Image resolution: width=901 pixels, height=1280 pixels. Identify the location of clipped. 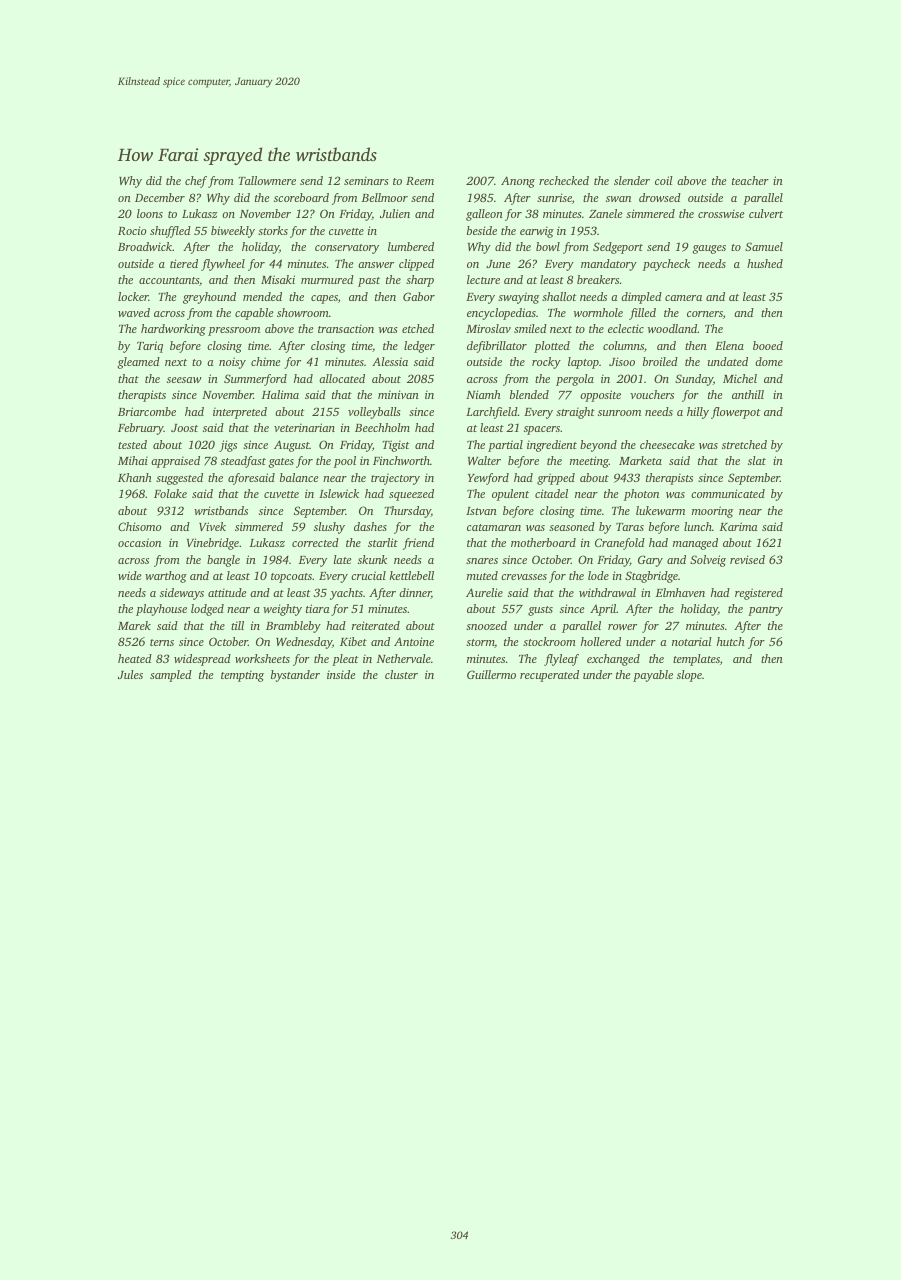
(416, 265).
